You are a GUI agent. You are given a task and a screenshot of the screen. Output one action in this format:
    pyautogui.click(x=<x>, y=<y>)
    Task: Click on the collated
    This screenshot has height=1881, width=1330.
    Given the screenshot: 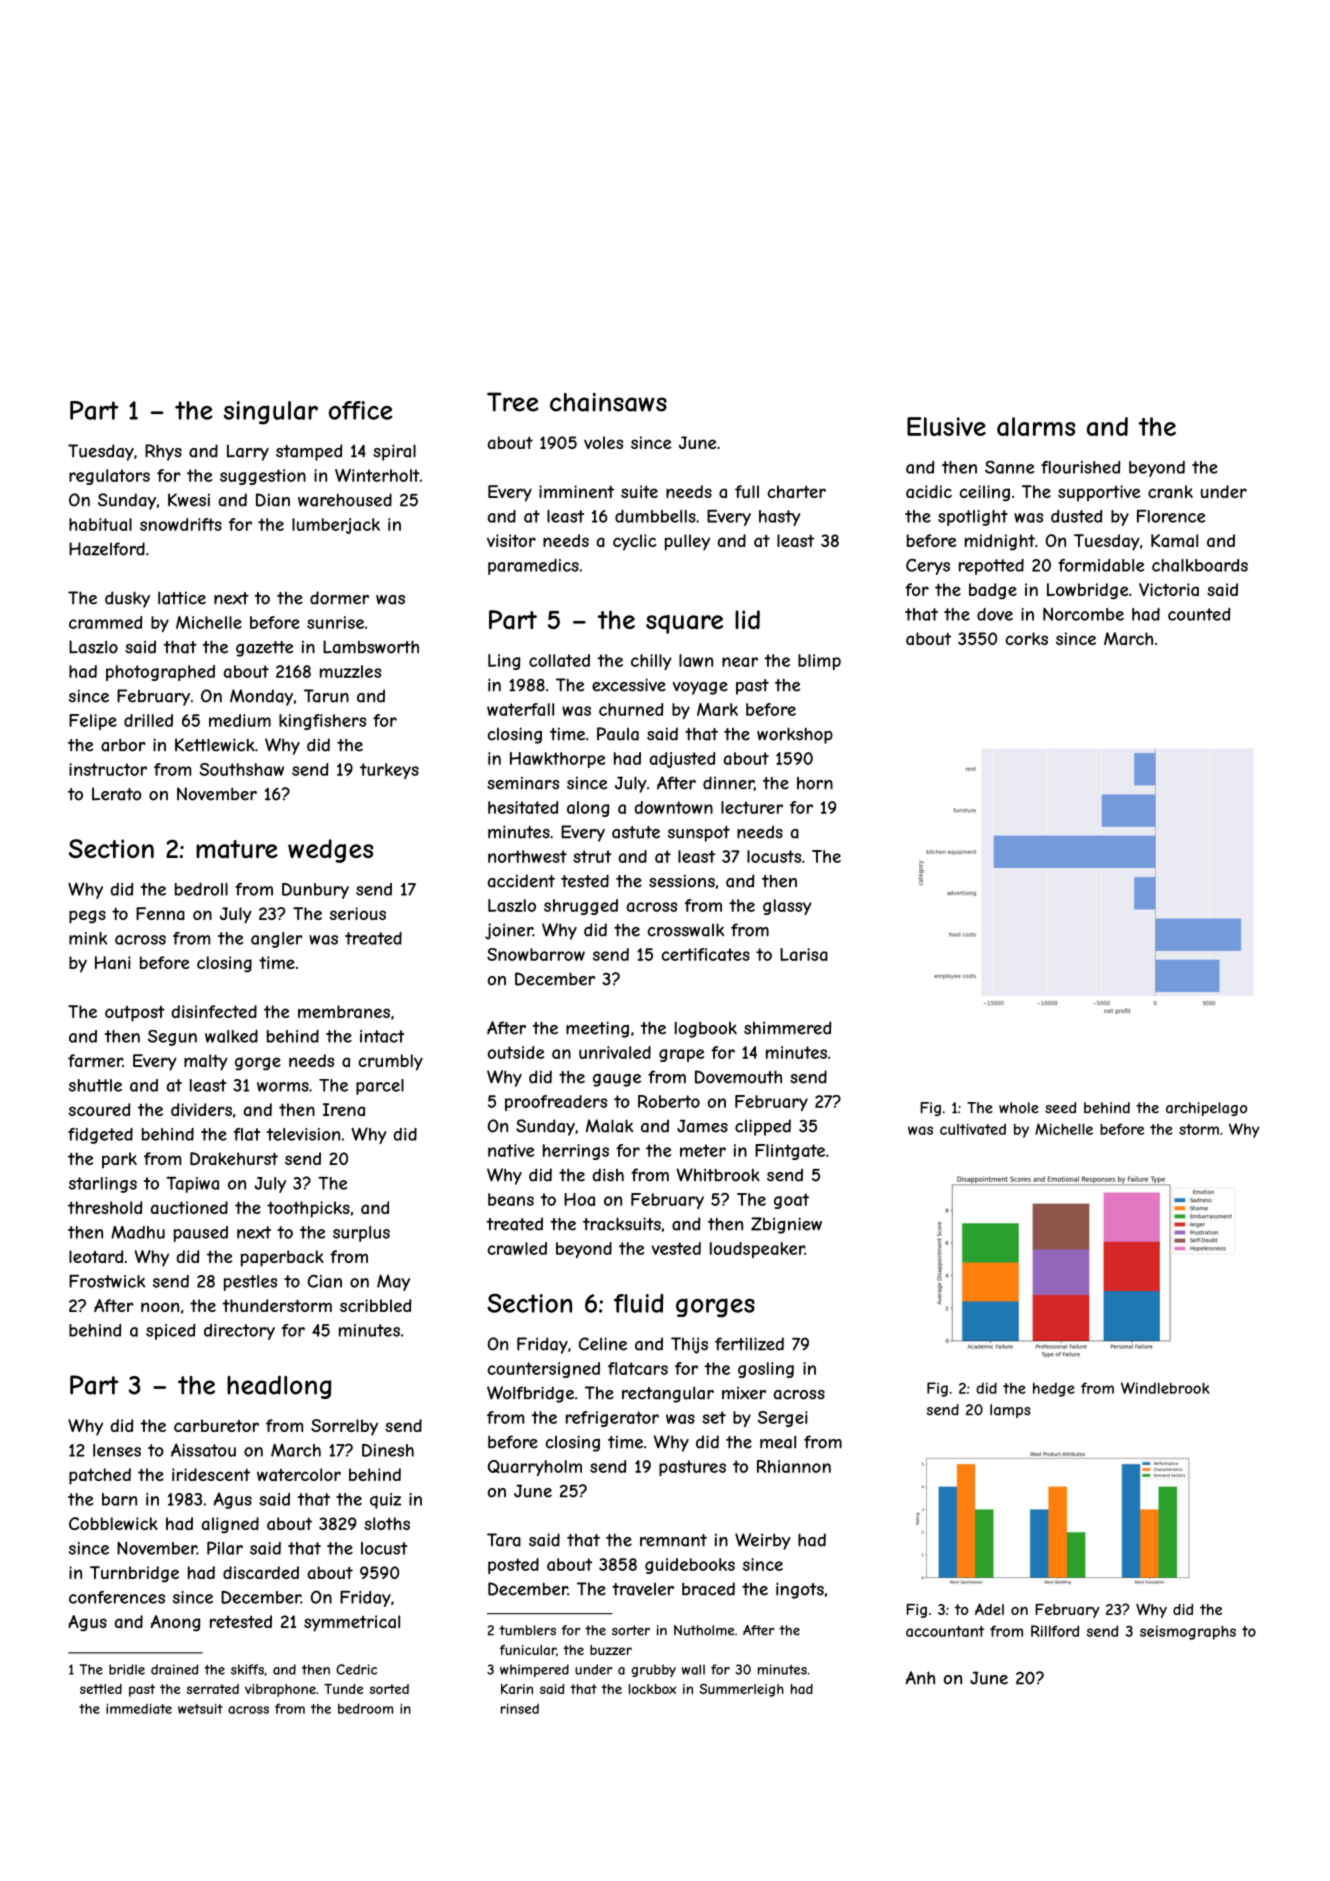 What is the action you would take?
    pyautogui.click(x=559, y=660)
